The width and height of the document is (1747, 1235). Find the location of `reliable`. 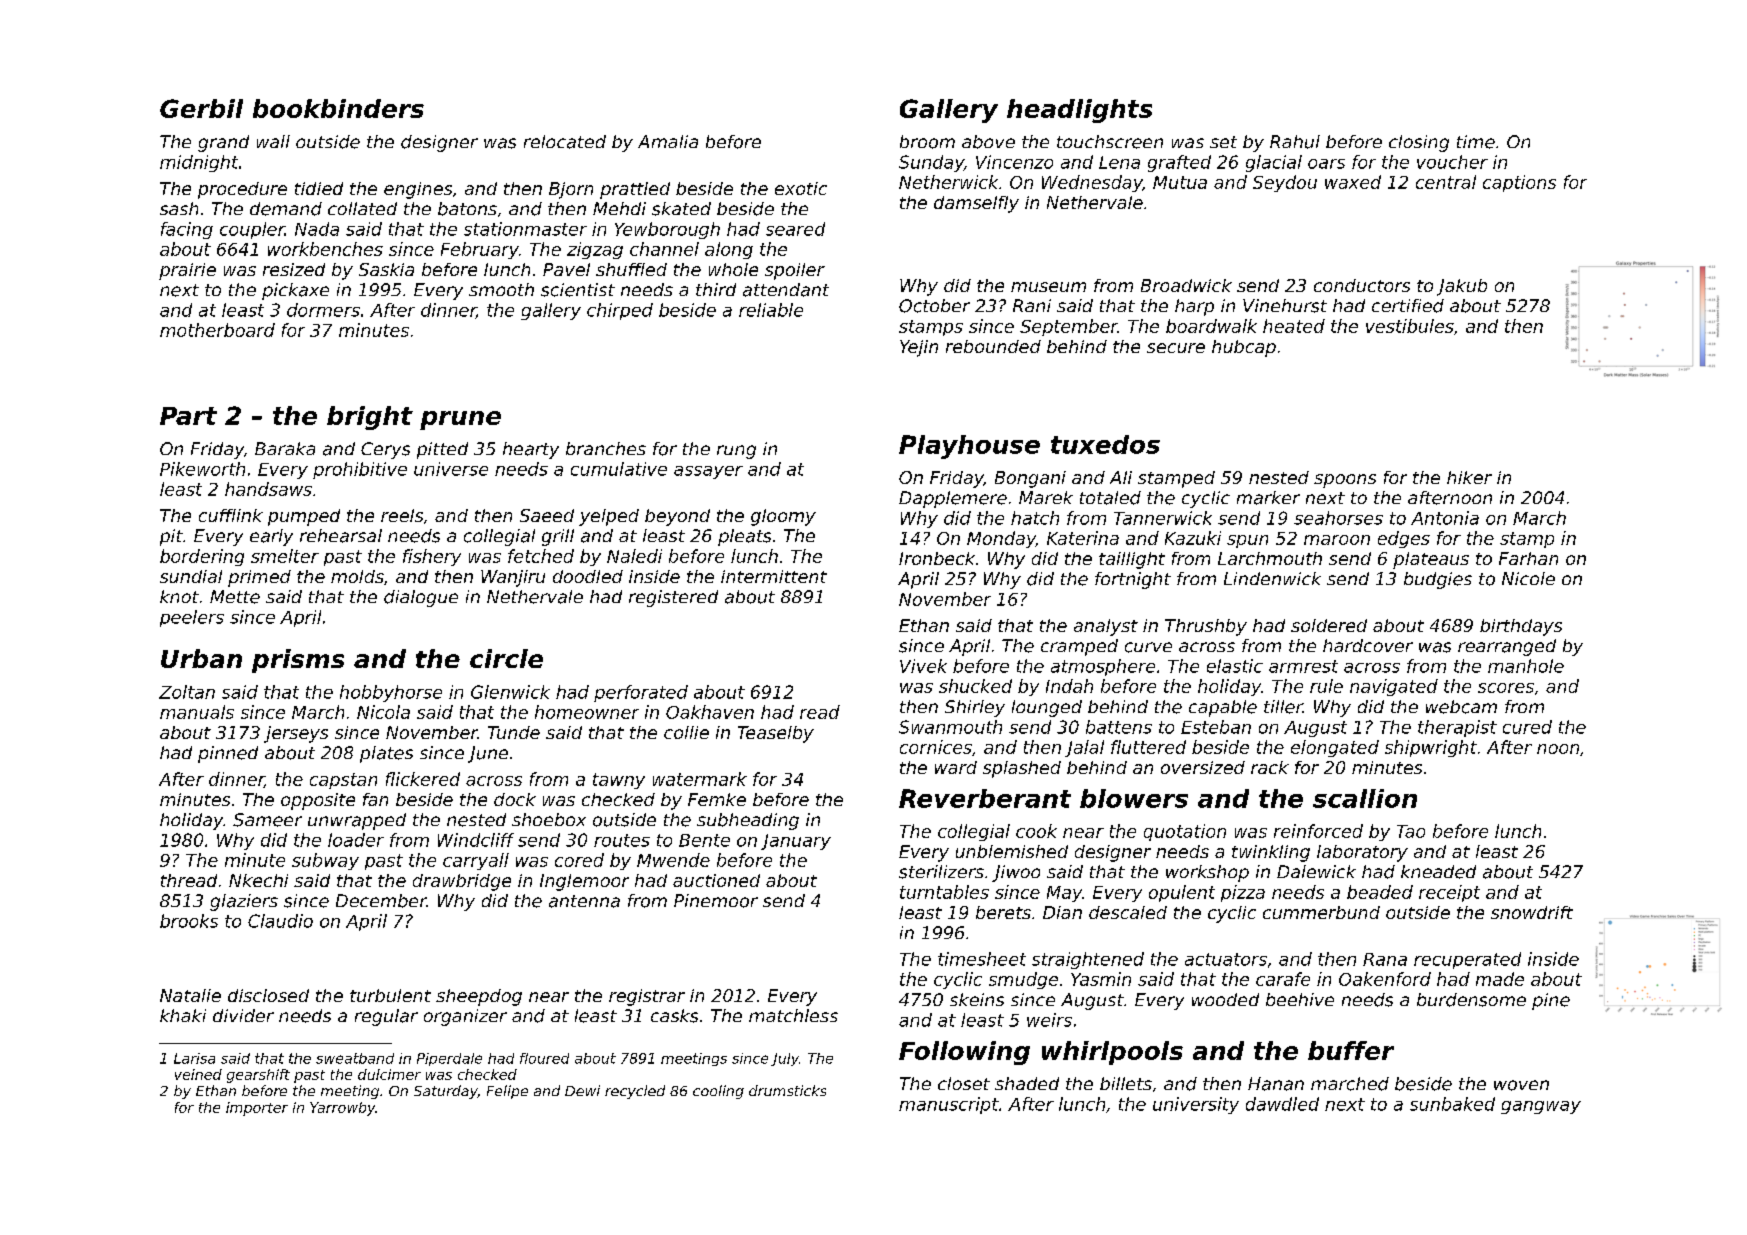

reliable is located at coordinates (771, 310).
